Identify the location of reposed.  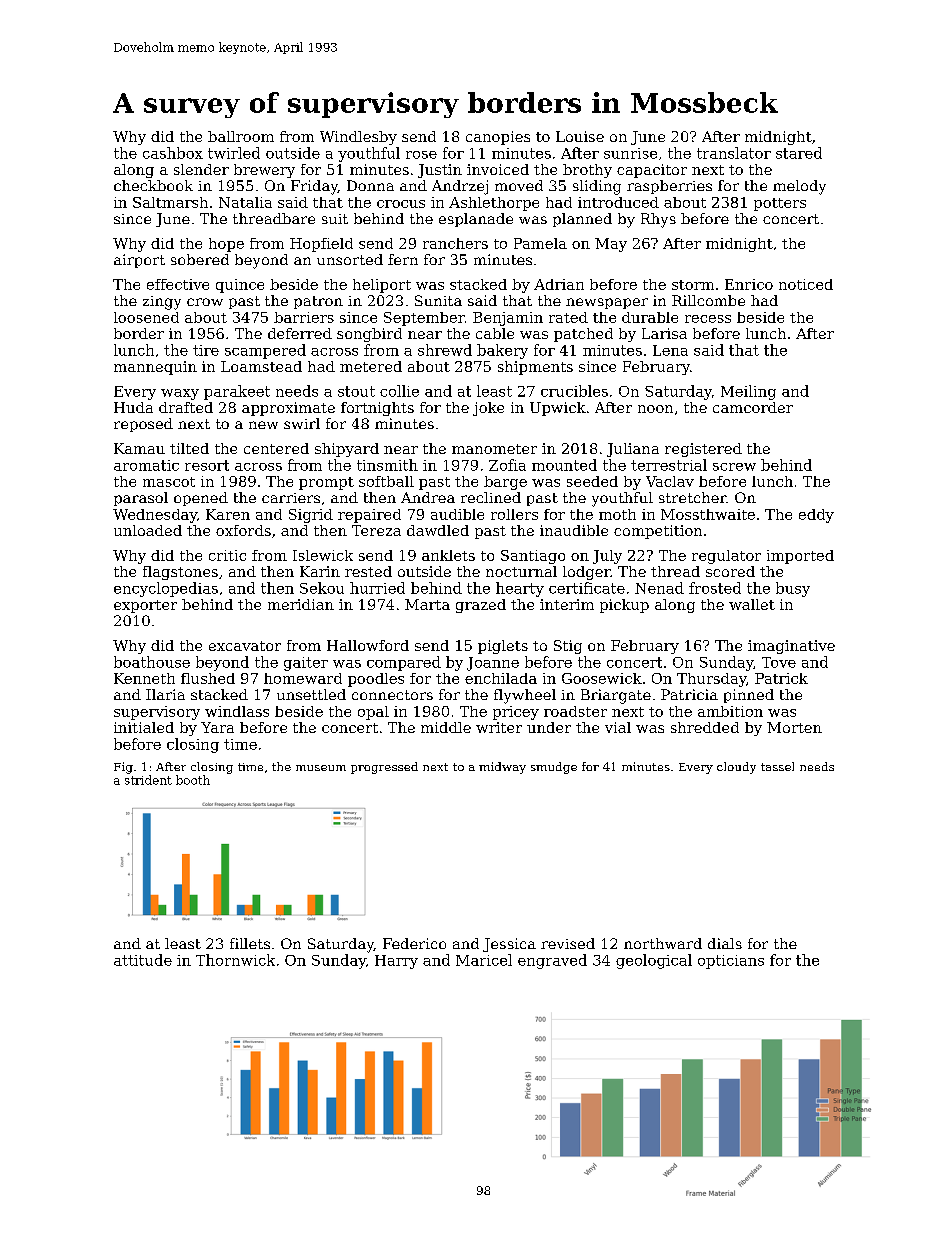
(143, 425).
